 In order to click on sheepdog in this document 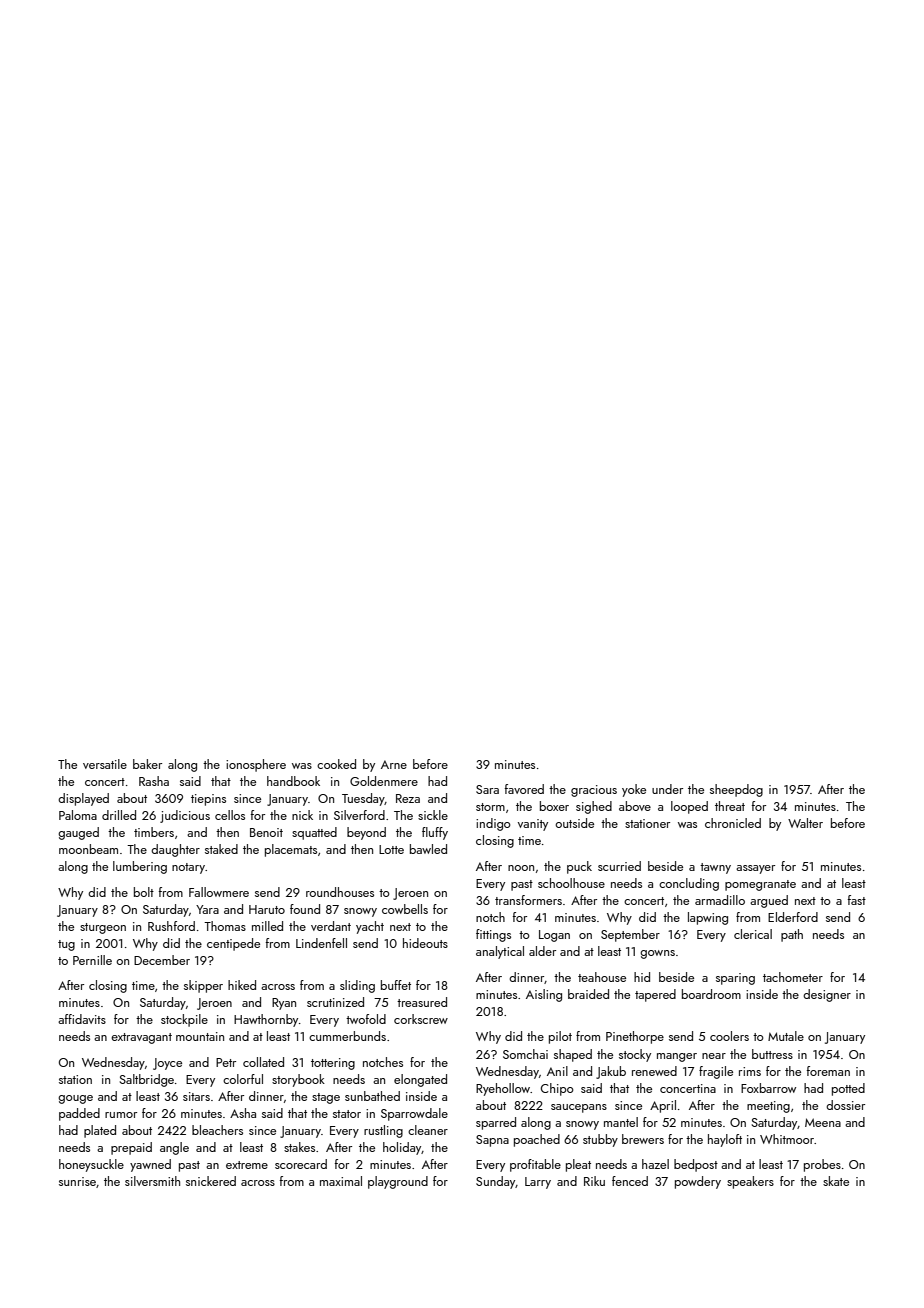, I will do `click(736, 790)`.
